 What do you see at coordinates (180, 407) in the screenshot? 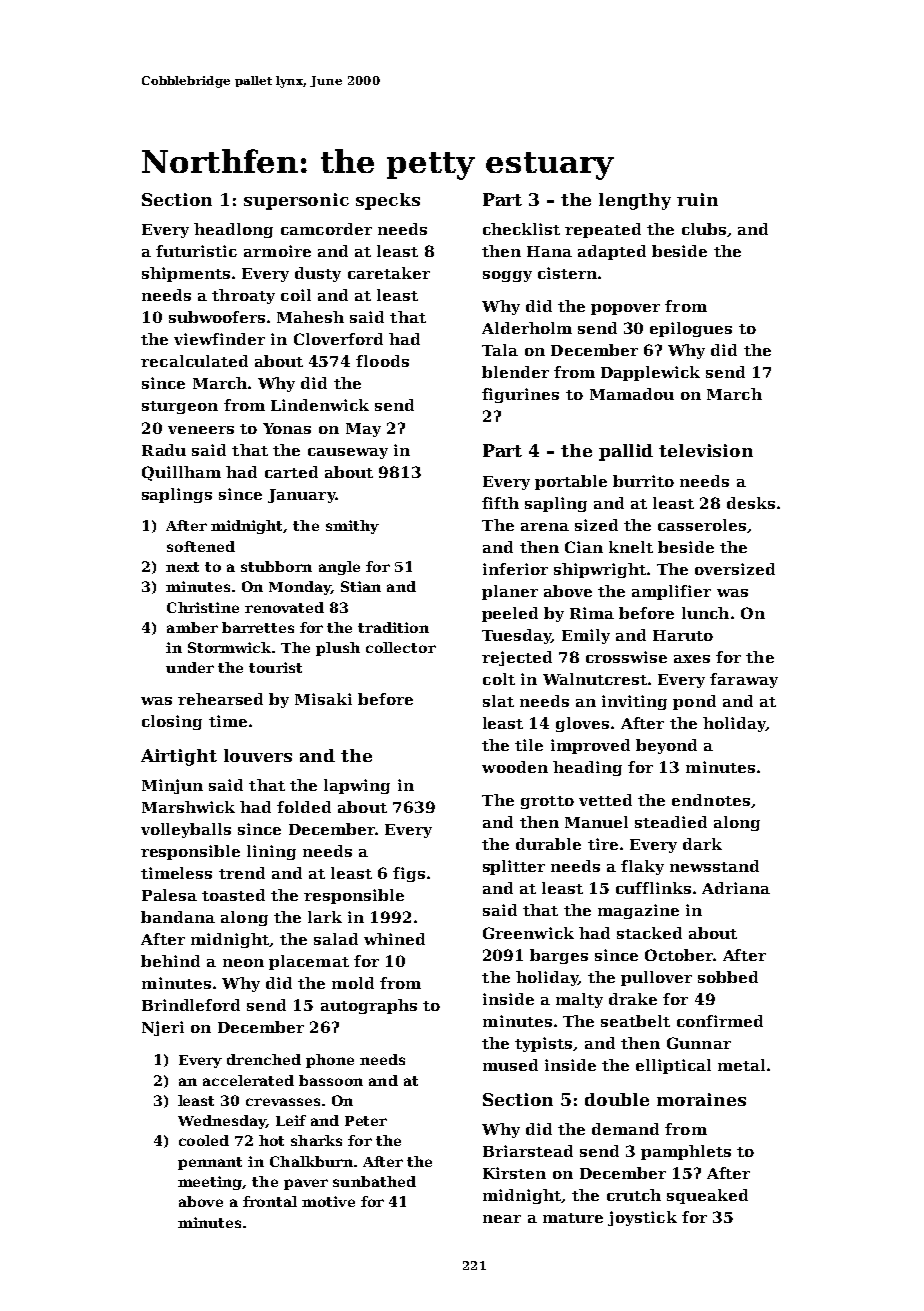
I see `sturgeon` at bounding box center [180, 407].
